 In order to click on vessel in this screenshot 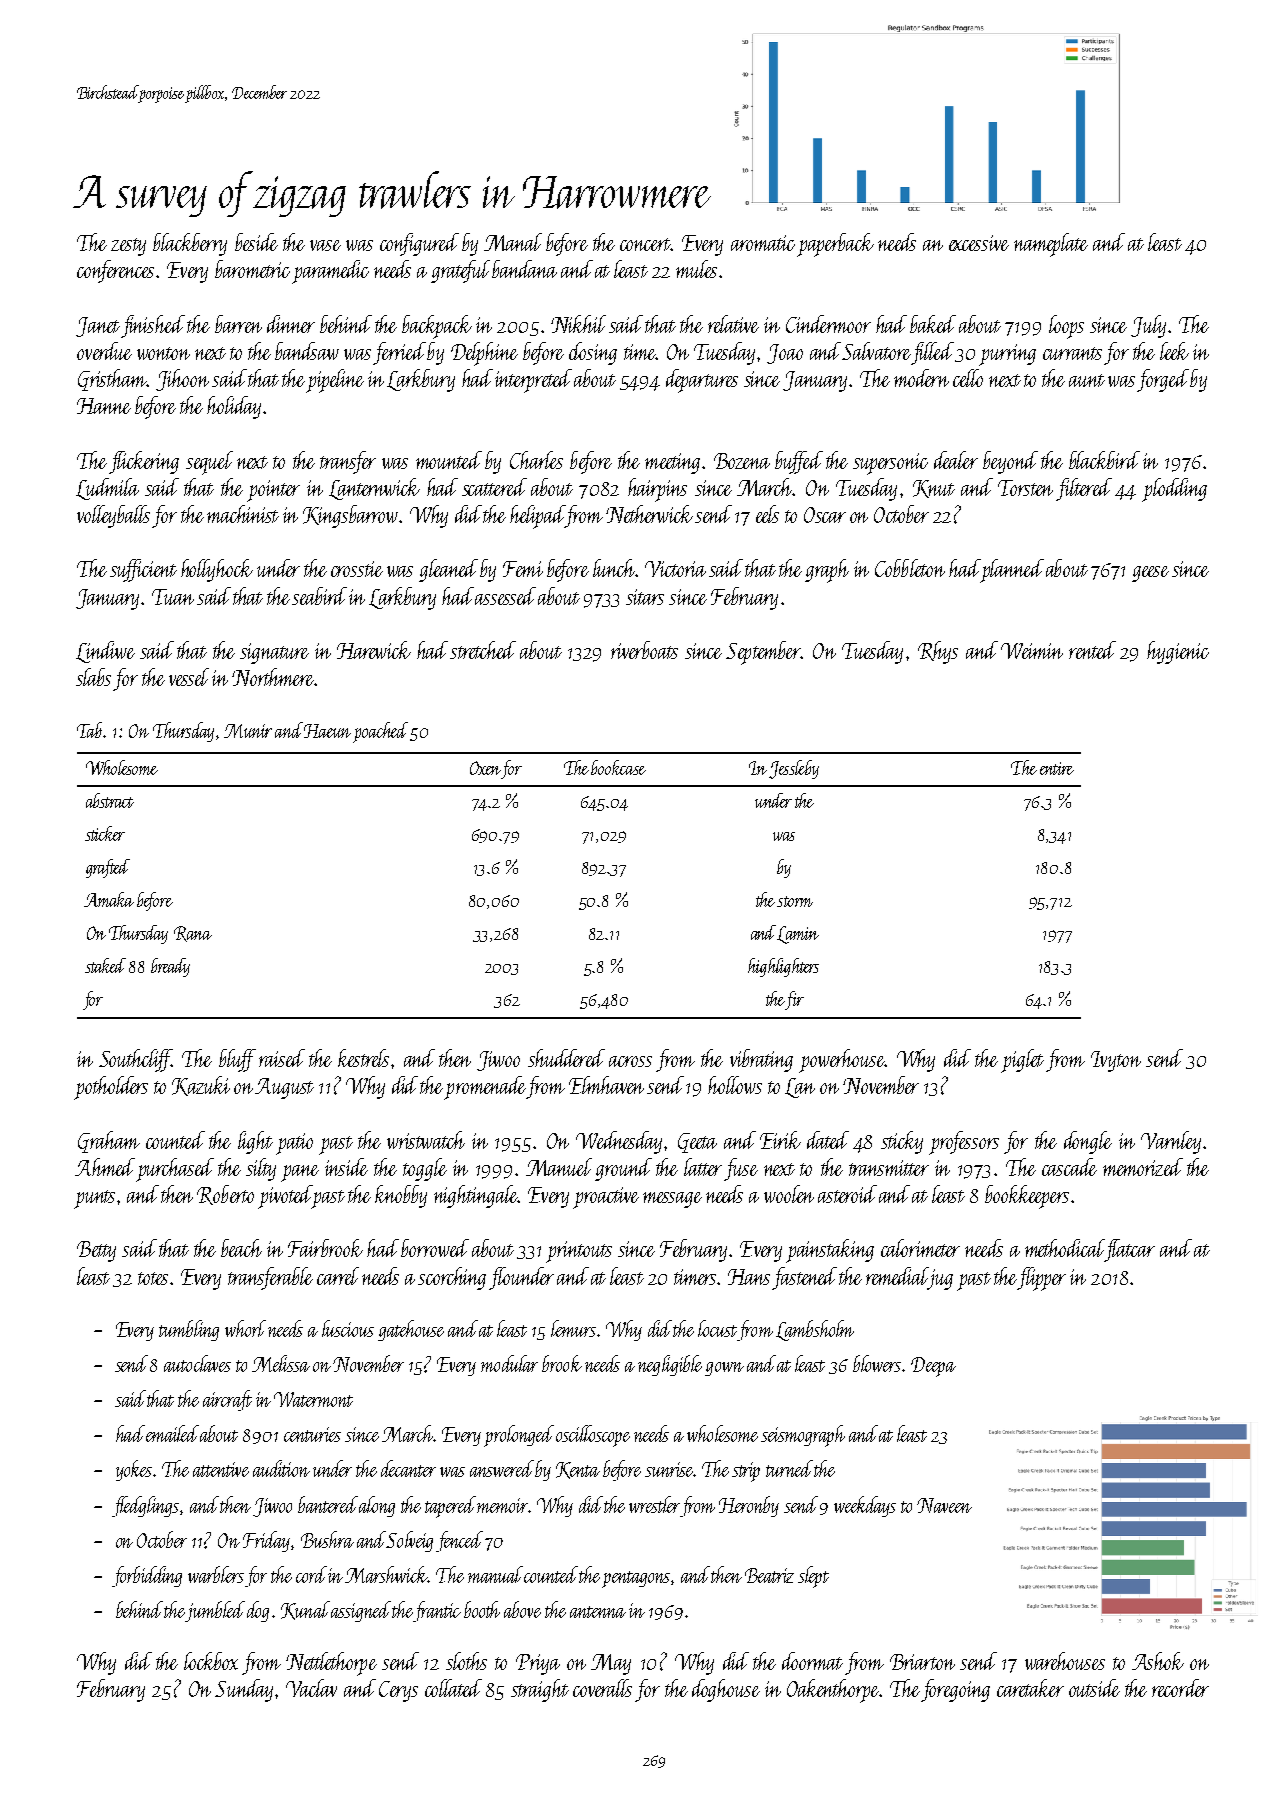, I will do `click(189, 677)`.
